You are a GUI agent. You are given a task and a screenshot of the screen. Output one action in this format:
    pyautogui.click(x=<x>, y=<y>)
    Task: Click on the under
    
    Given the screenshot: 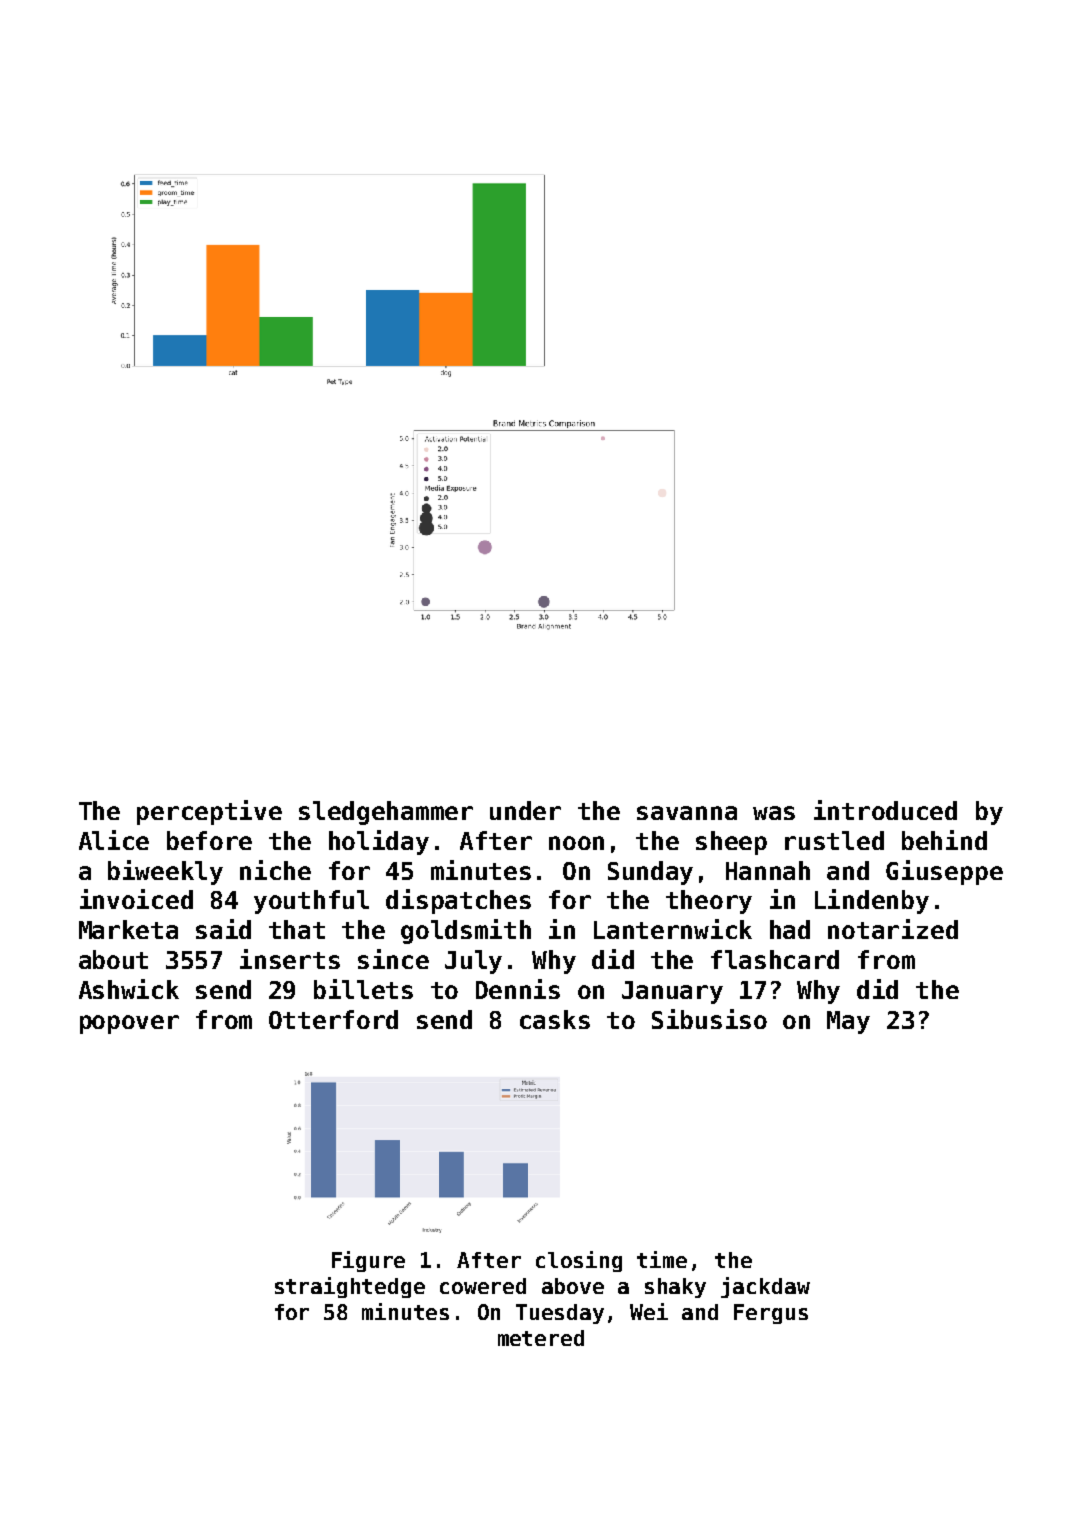 What is the action you would take?
    pyautogui.click(x=525, y=810)
